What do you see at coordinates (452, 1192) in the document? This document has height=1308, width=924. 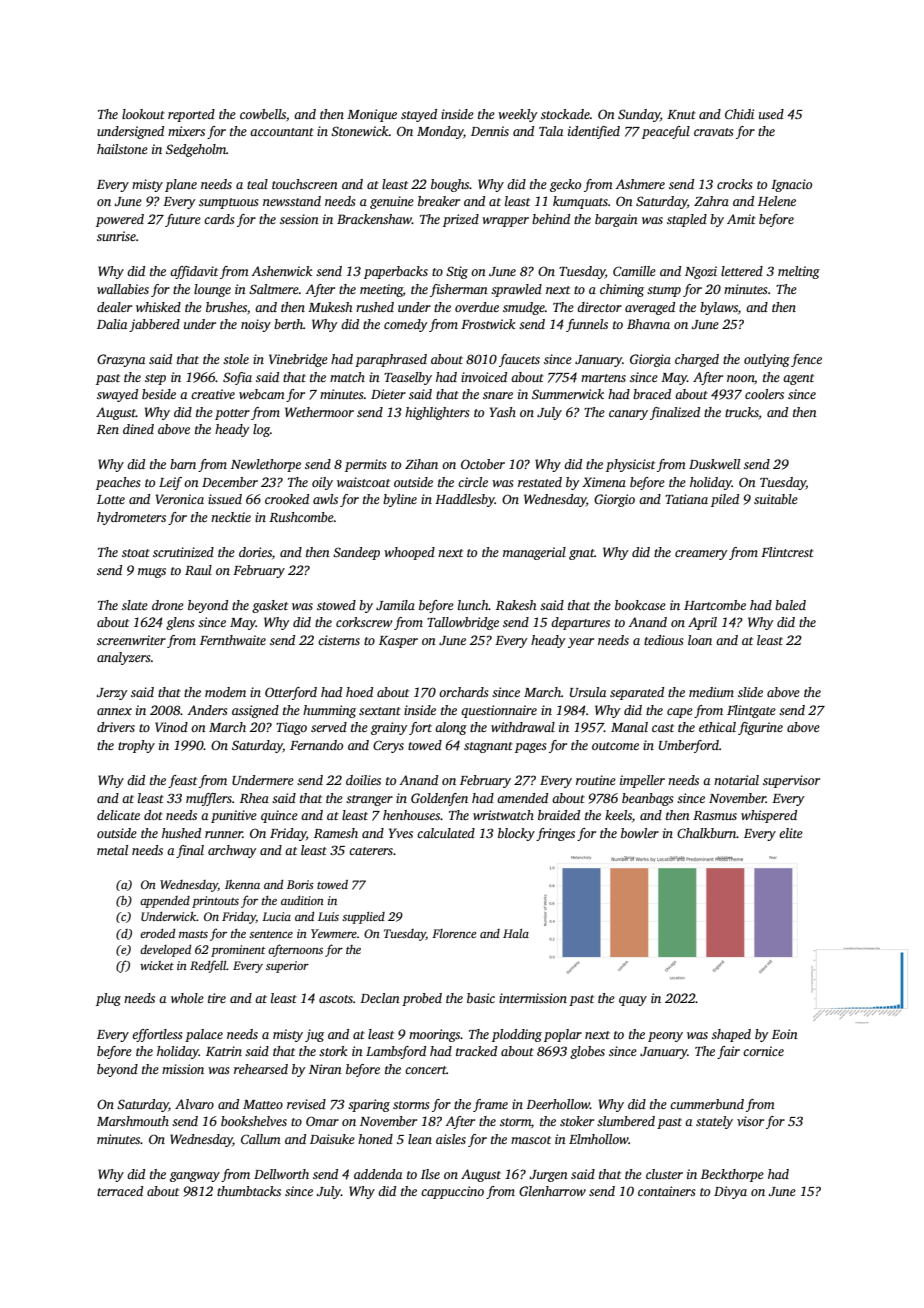 I see `cappuccino` at bounding box center [452, 1192].
